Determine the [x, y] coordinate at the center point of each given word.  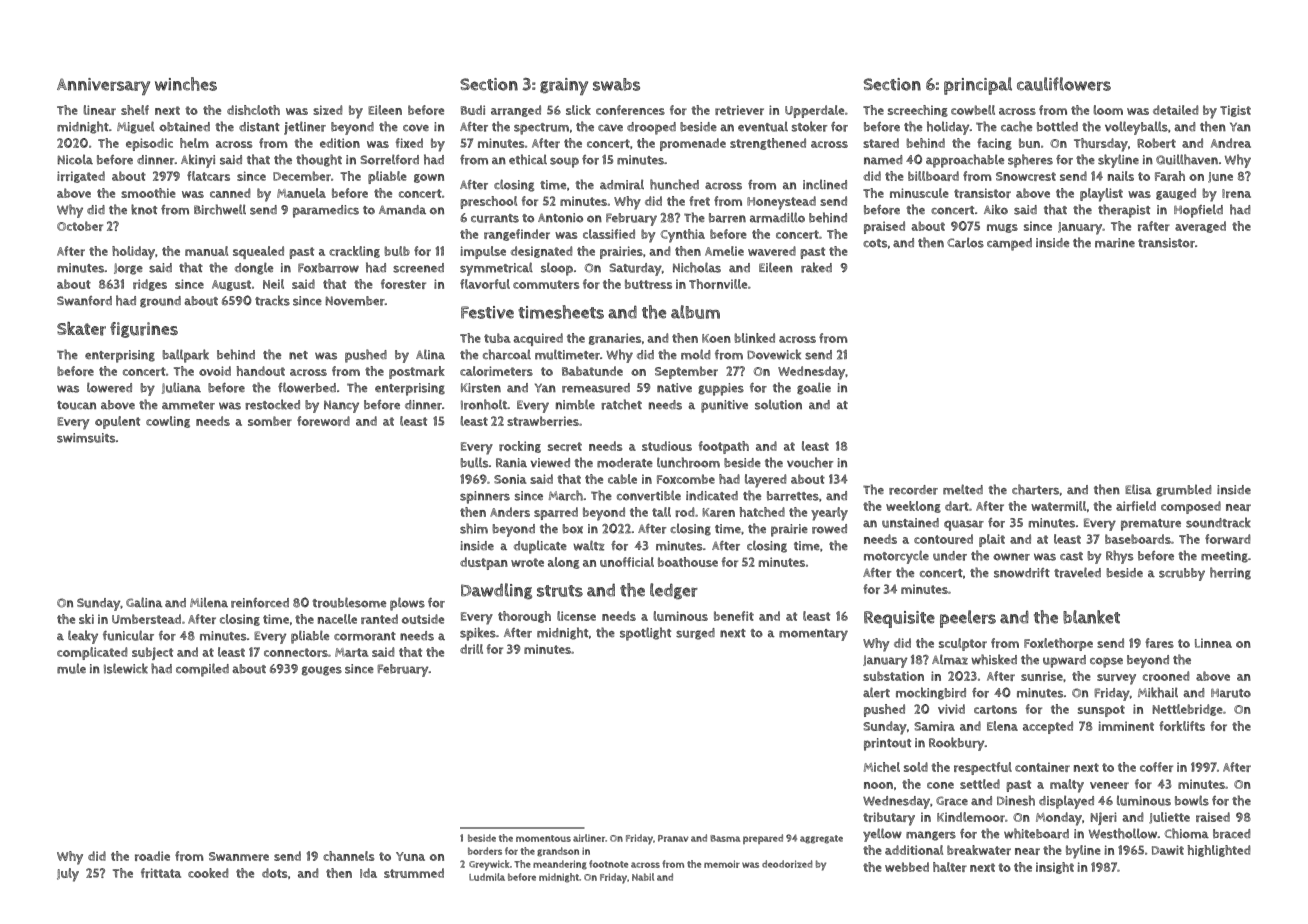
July [68, 875]
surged [695, 634]
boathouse [688, 562]
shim [474, 528]
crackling [354, 252]
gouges [322, 671]
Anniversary [103, 86]
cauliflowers [1064, 84]
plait [992, 540]
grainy [564, 86]
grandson [558, 852]
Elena [1002, 726]
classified [609, 234]
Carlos [965, 242]
